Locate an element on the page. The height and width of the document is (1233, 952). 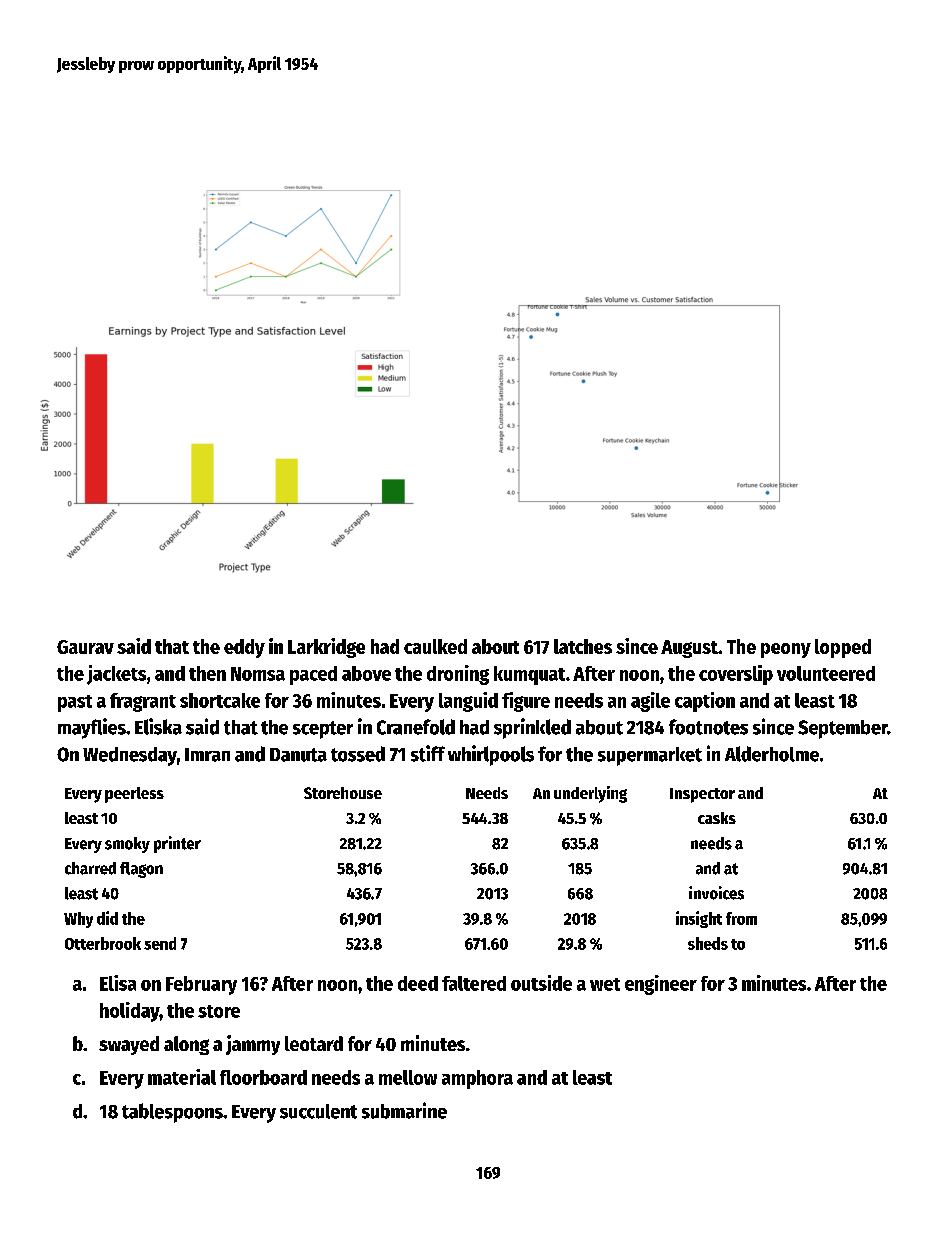
Eliska is located at coordinates (158, 726).
